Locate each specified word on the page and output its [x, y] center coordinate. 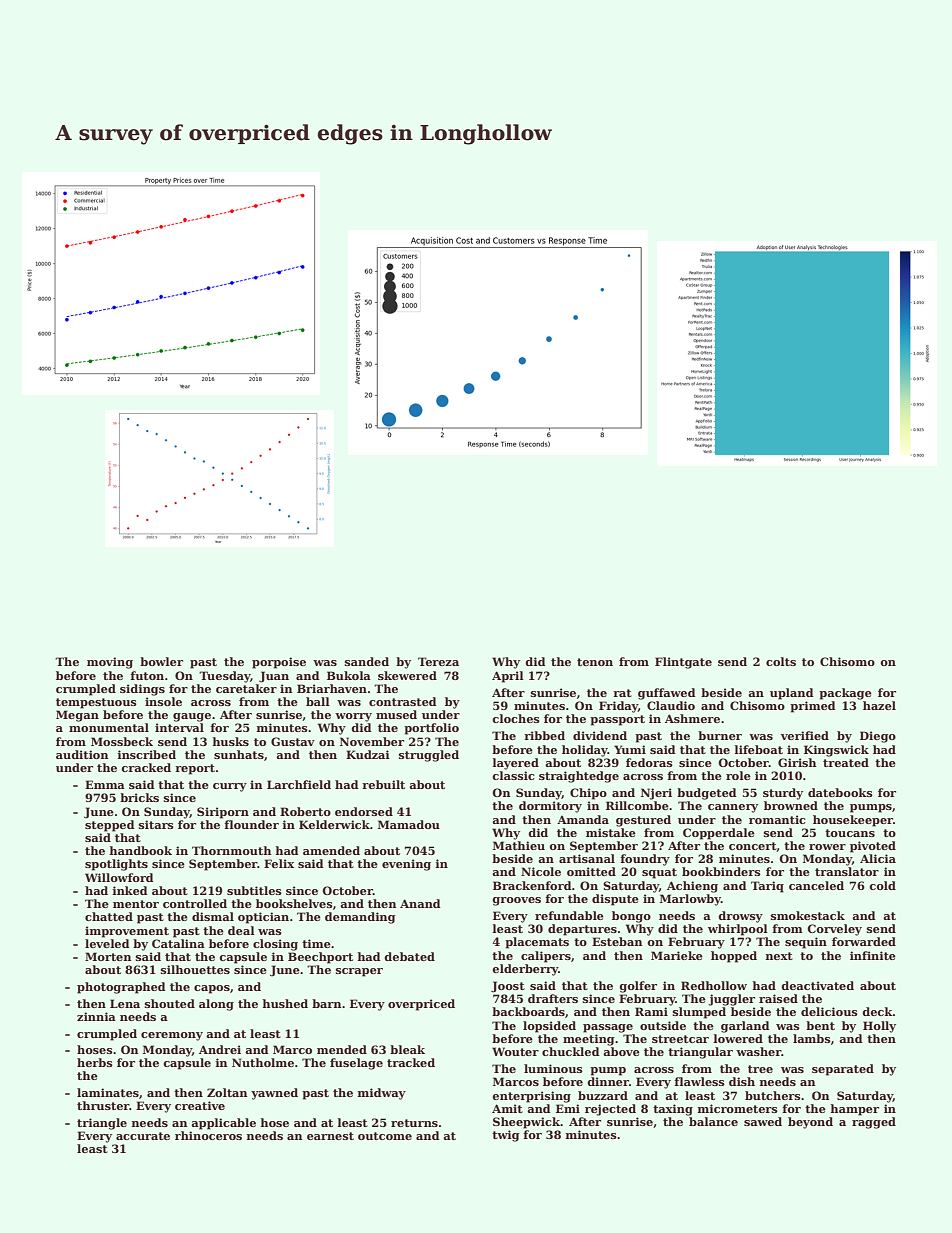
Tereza [438, 661]
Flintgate [683, 663]
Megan [77, 716]
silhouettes [195, 969]
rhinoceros [208, 1135]
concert [753, 847]
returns [414, 1123]
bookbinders [721, 871]
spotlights [116, 865]
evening [406, 865]
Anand [420, 903]
